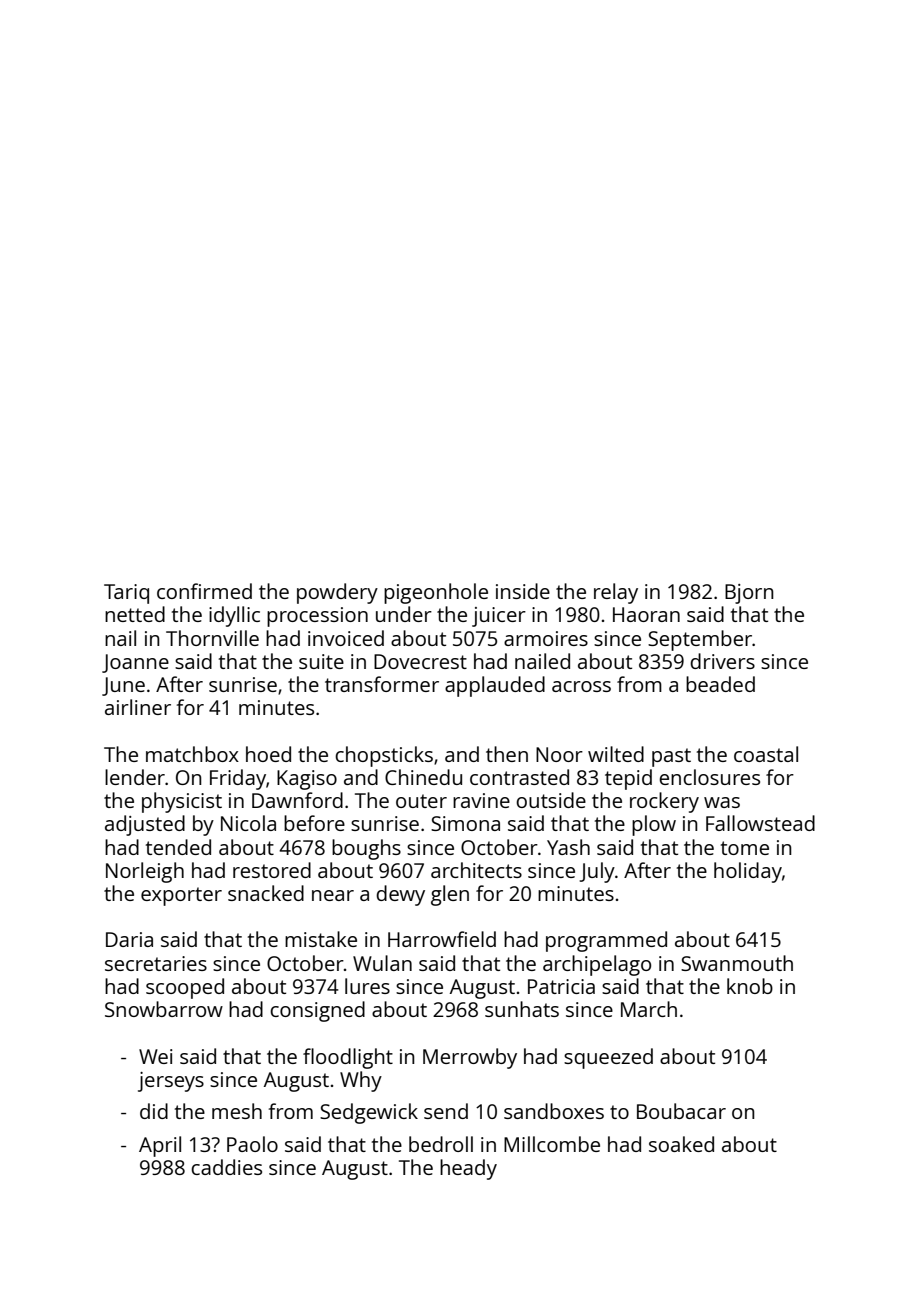  I want to click on exporter, so click(181, 896).
